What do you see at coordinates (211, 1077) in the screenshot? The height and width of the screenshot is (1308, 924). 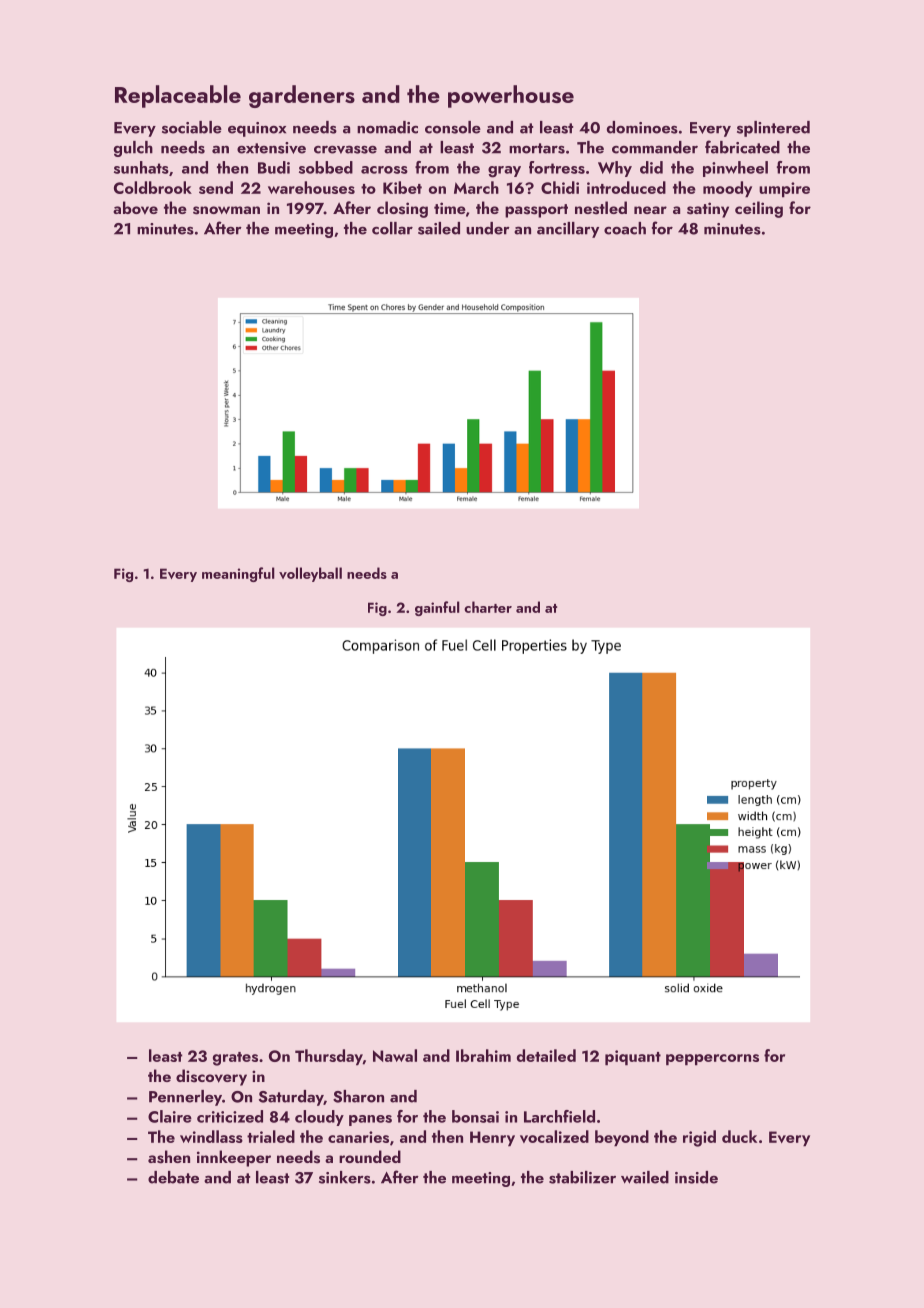 I see `discovery` at bounding box center [211, 1077].
